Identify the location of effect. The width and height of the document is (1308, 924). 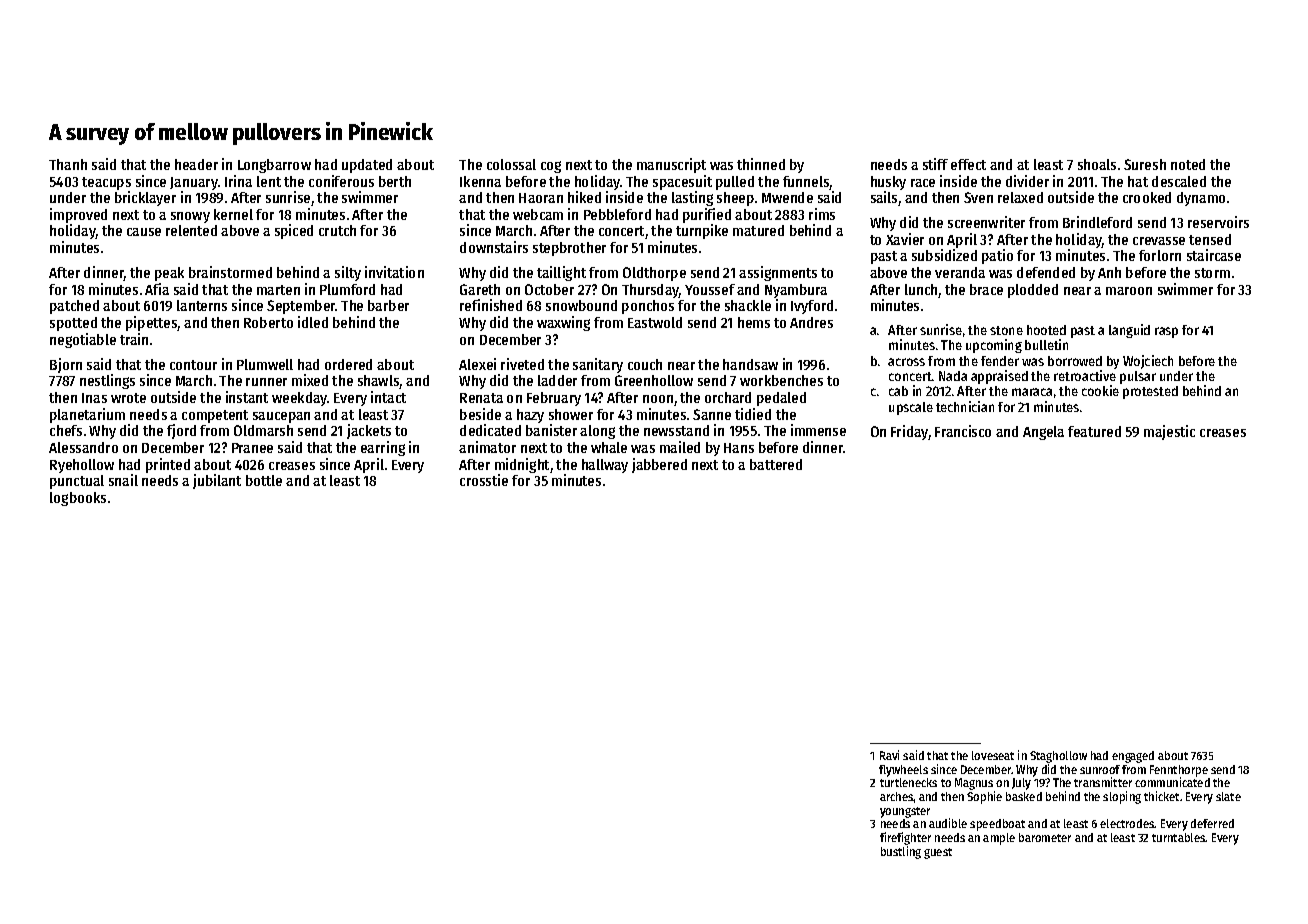
(968, 164).
